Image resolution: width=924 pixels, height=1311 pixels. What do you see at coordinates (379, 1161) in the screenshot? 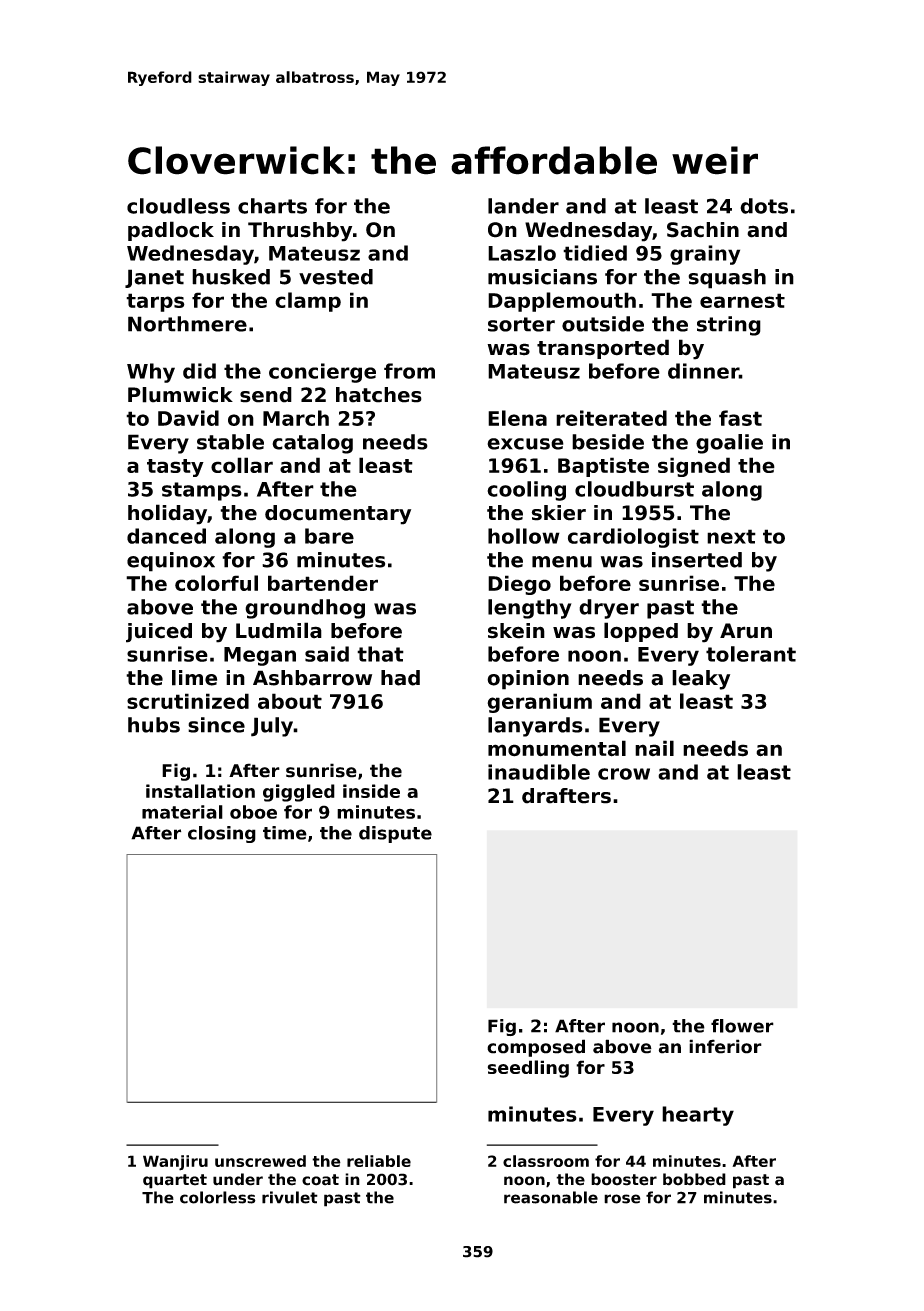
I see `reliable` at bounding box center [379, 1161].
